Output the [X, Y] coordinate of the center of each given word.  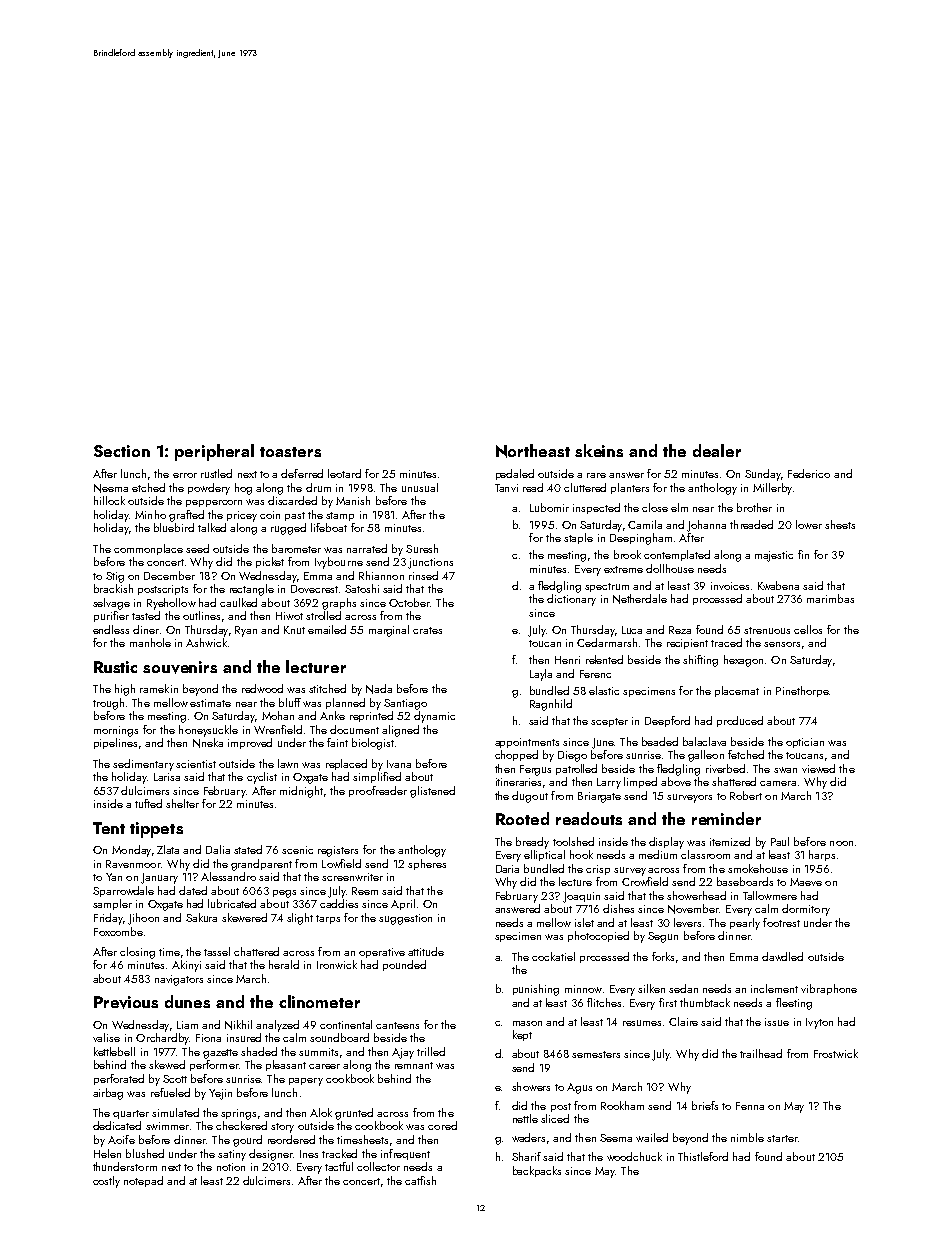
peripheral [214, 452]
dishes [618, 908]
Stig [115, 577]
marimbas [830, 598]
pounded [404, 965]
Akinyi [186, 966]
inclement [774, 988]
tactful [339, 1166]
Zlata [168, 849]
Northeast [533, 451]
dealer [717, 450]
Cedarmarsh [607, 642]
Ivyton [819, 1023]
